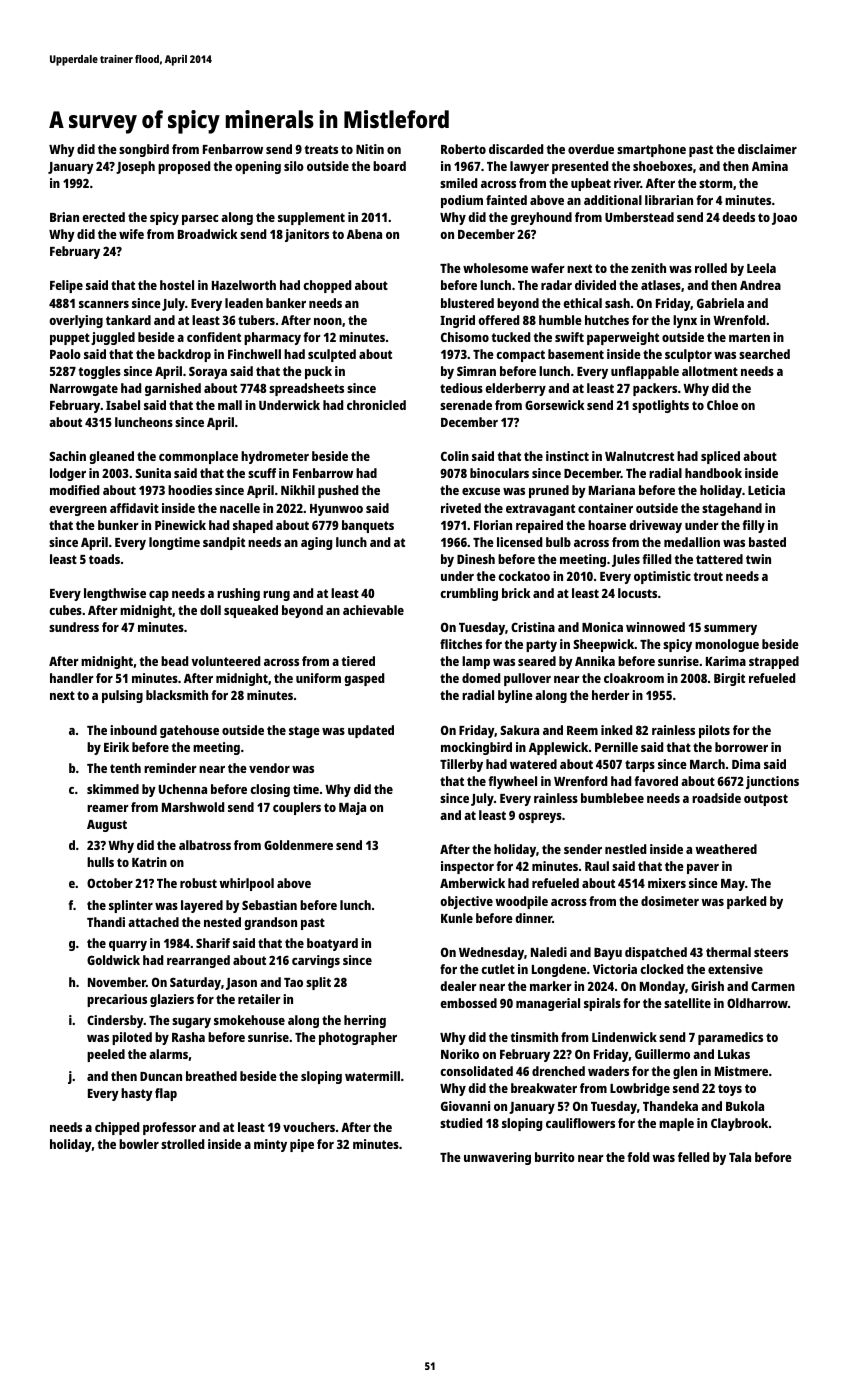 The width and height of the page is (849, 1400). Describe the element at coordinates (364, 234) in the page. I see `Abena` at that location.
